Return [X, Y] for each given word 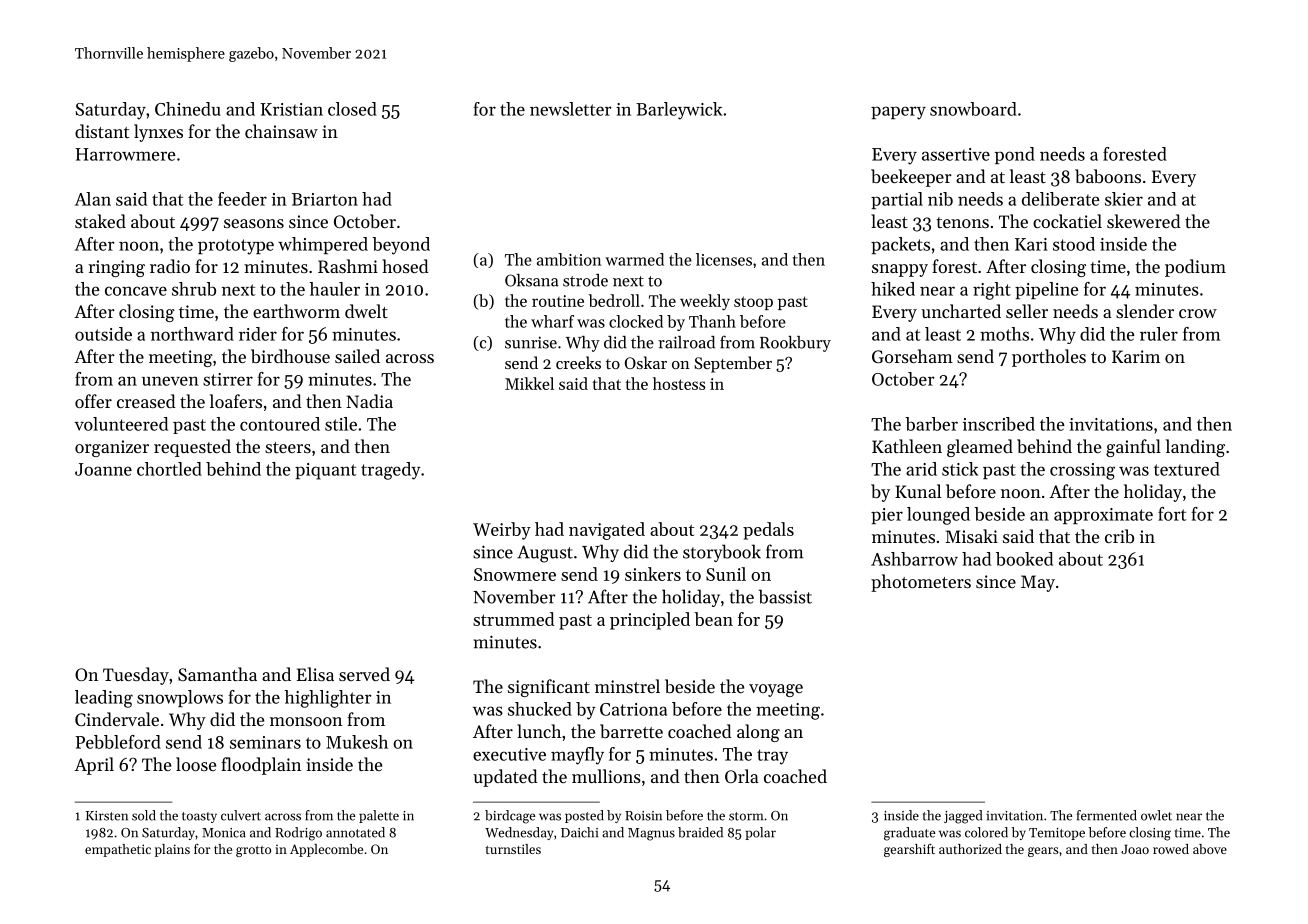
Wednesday [519, 833]
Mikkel [529, 383]
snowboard [973, 109]
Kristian [291, 109]
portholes [1049, 358]
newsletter [571, 109]
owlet [1156, 815]
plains [172, 850]
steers [288, 447]
